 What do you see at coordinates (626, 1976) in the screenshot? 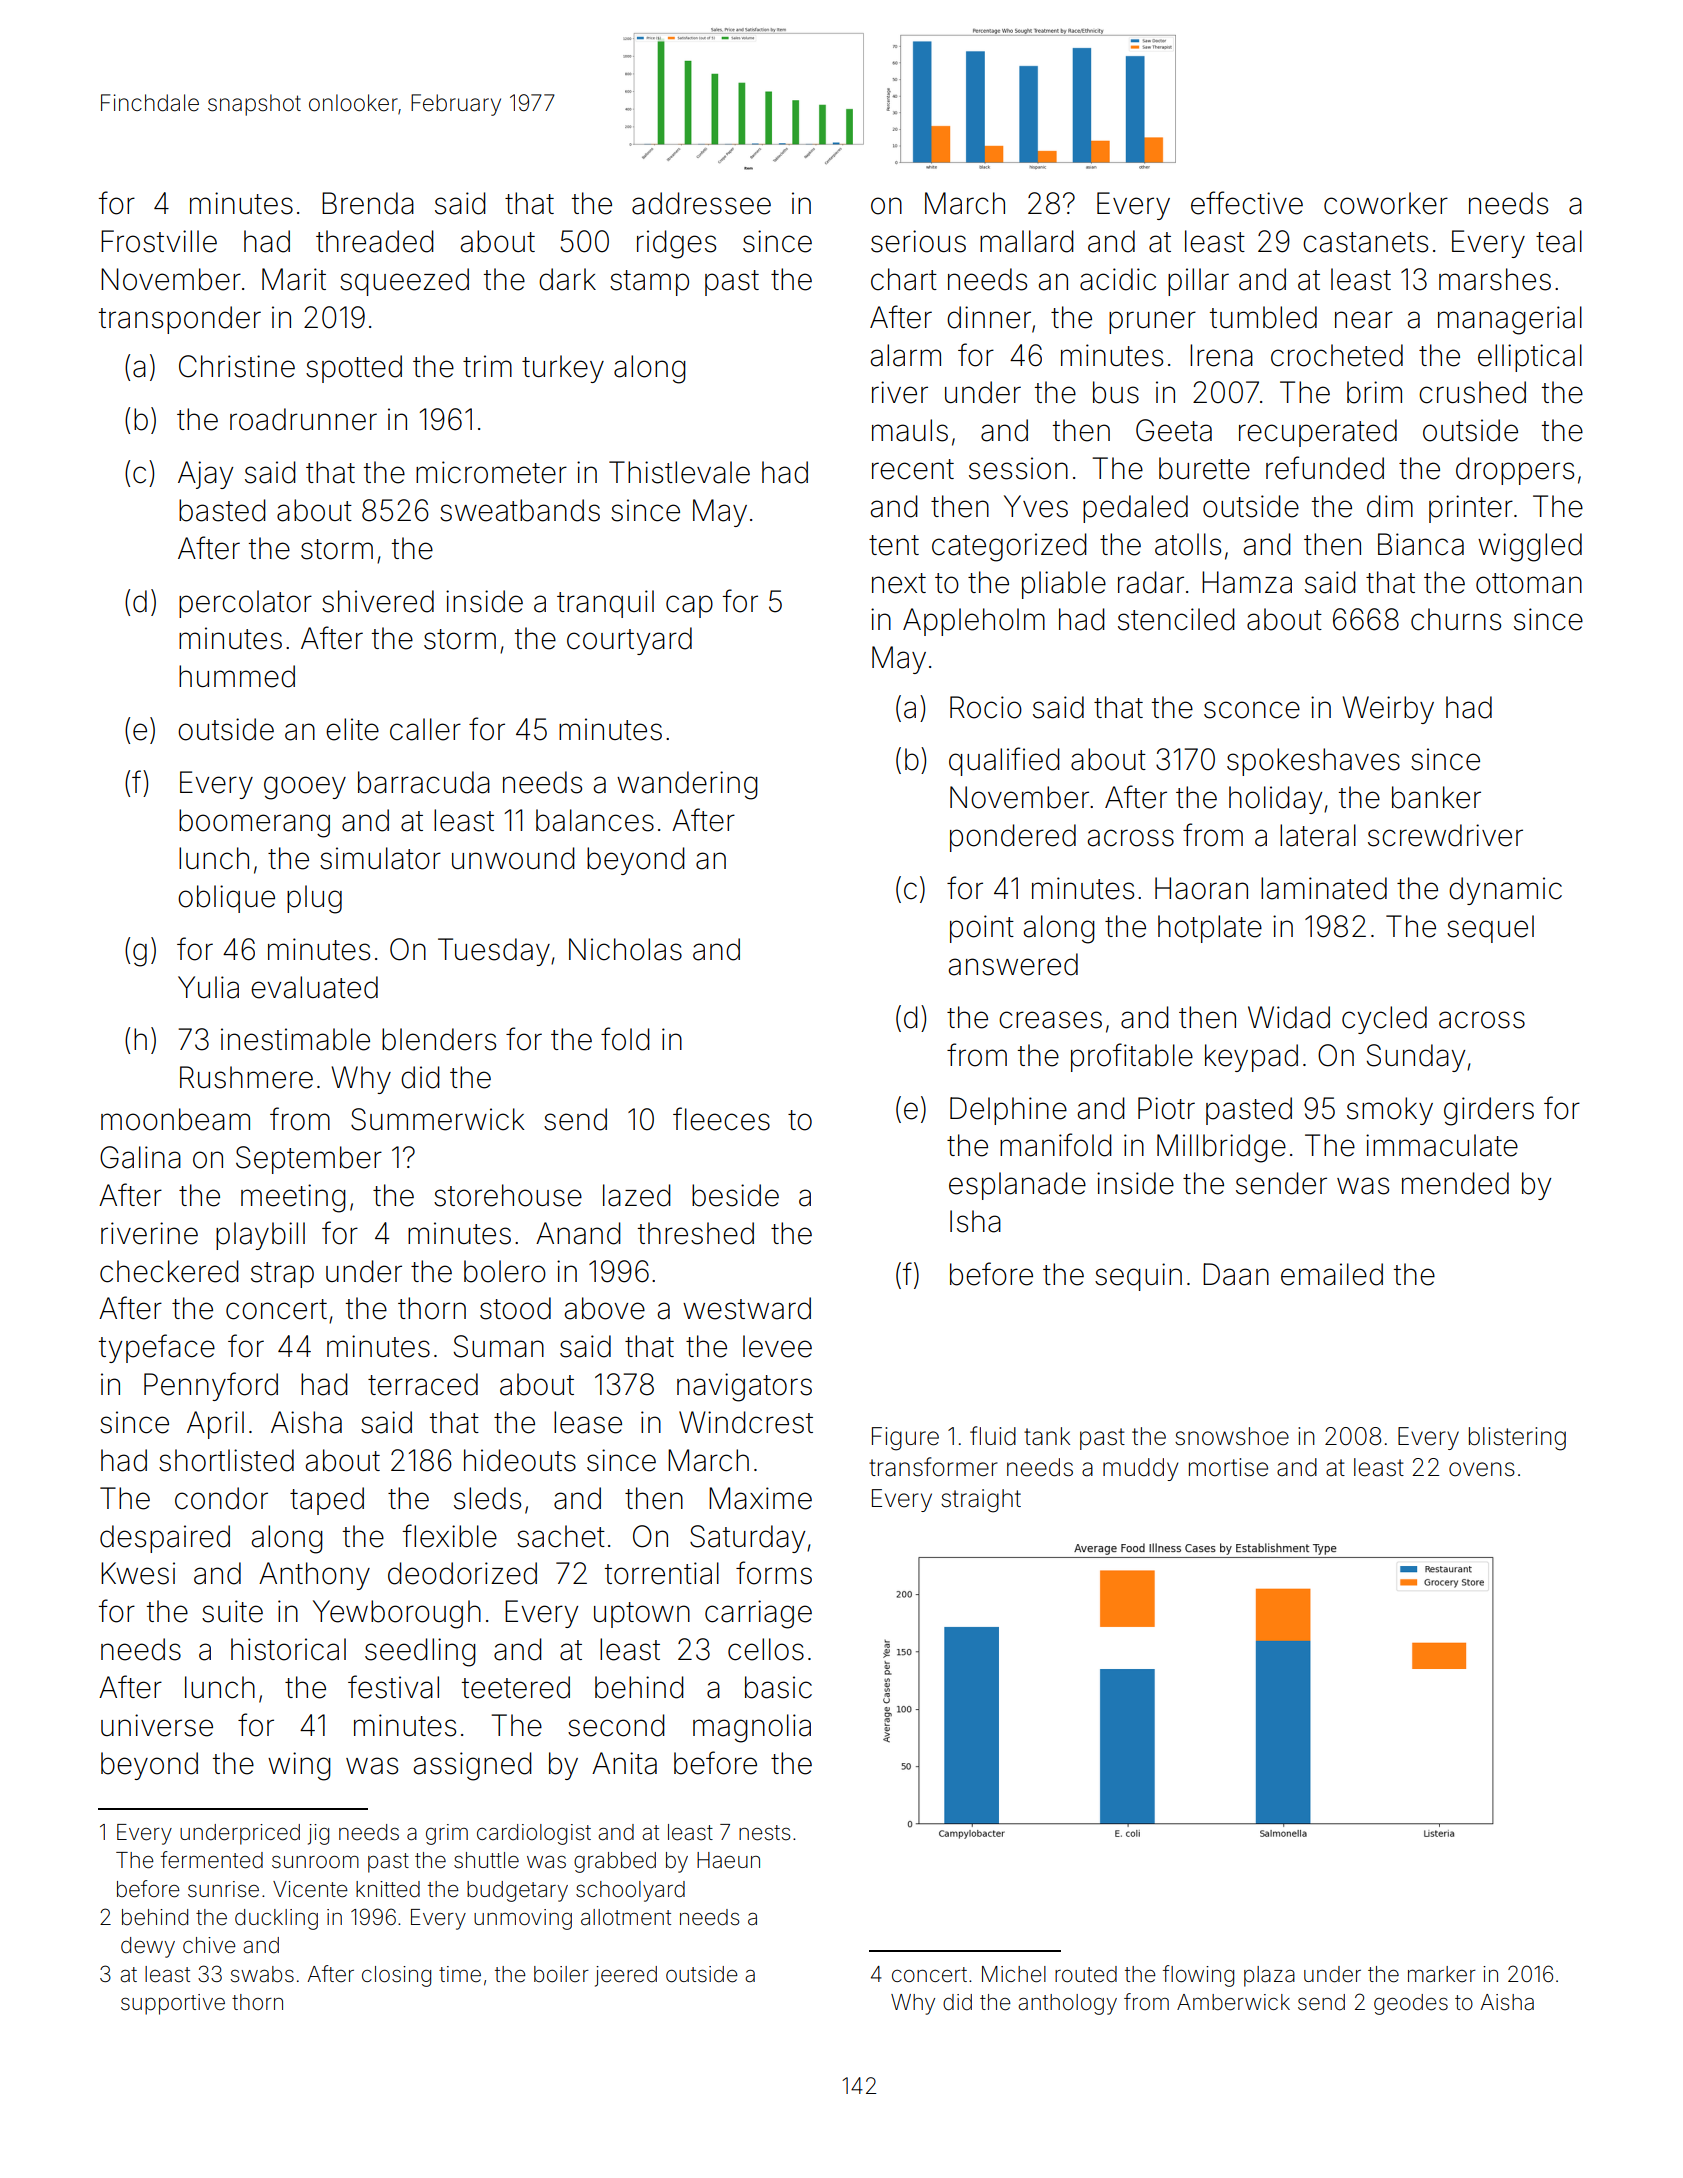
I see `jeered` at bounding box center [626, 1976].
